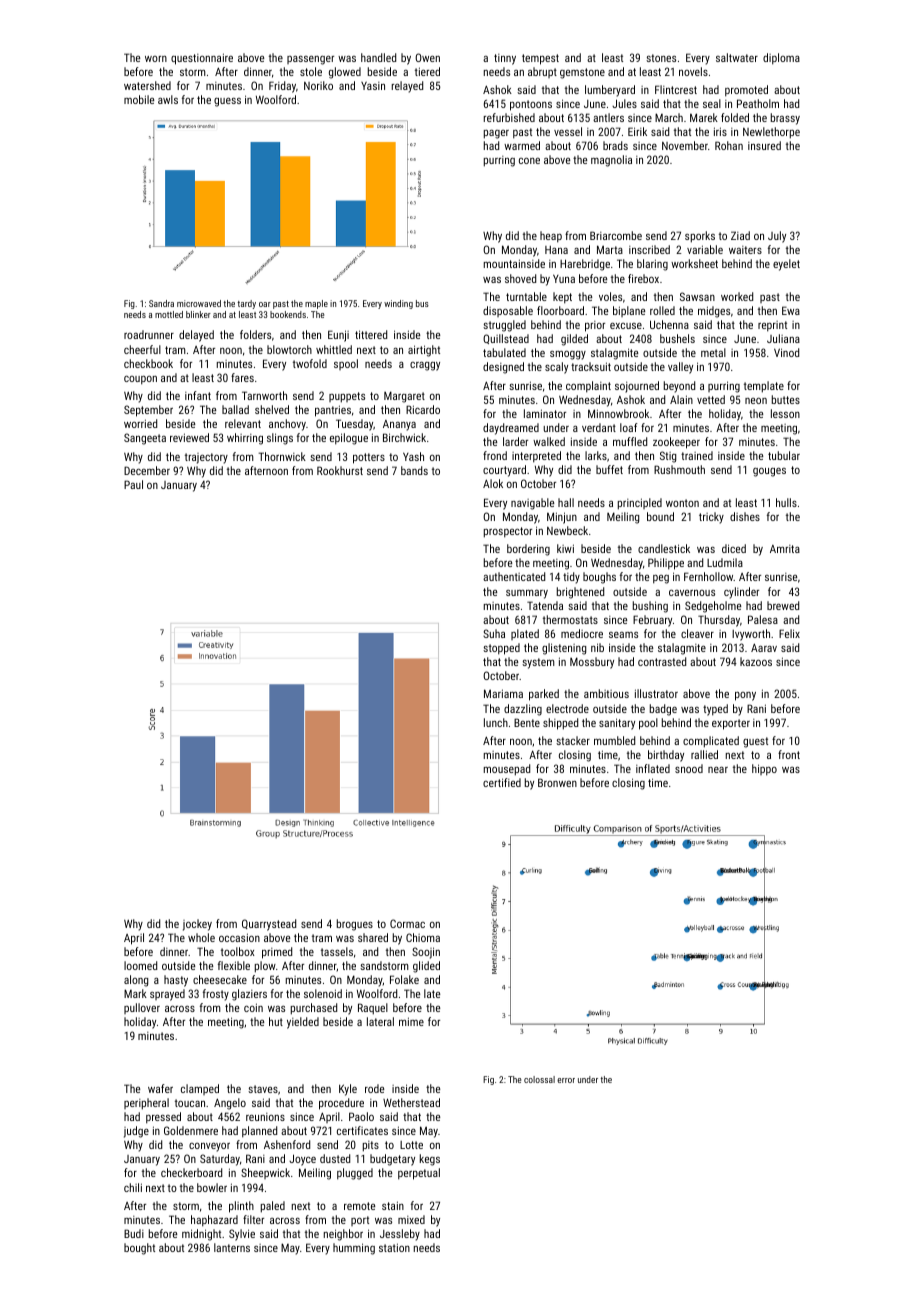 This screenshot has height=1308, width=924. What do you see at coordinates (340, 470) in the screenshot?
I see `Rookhurst` at bounding box center [340, 470].
